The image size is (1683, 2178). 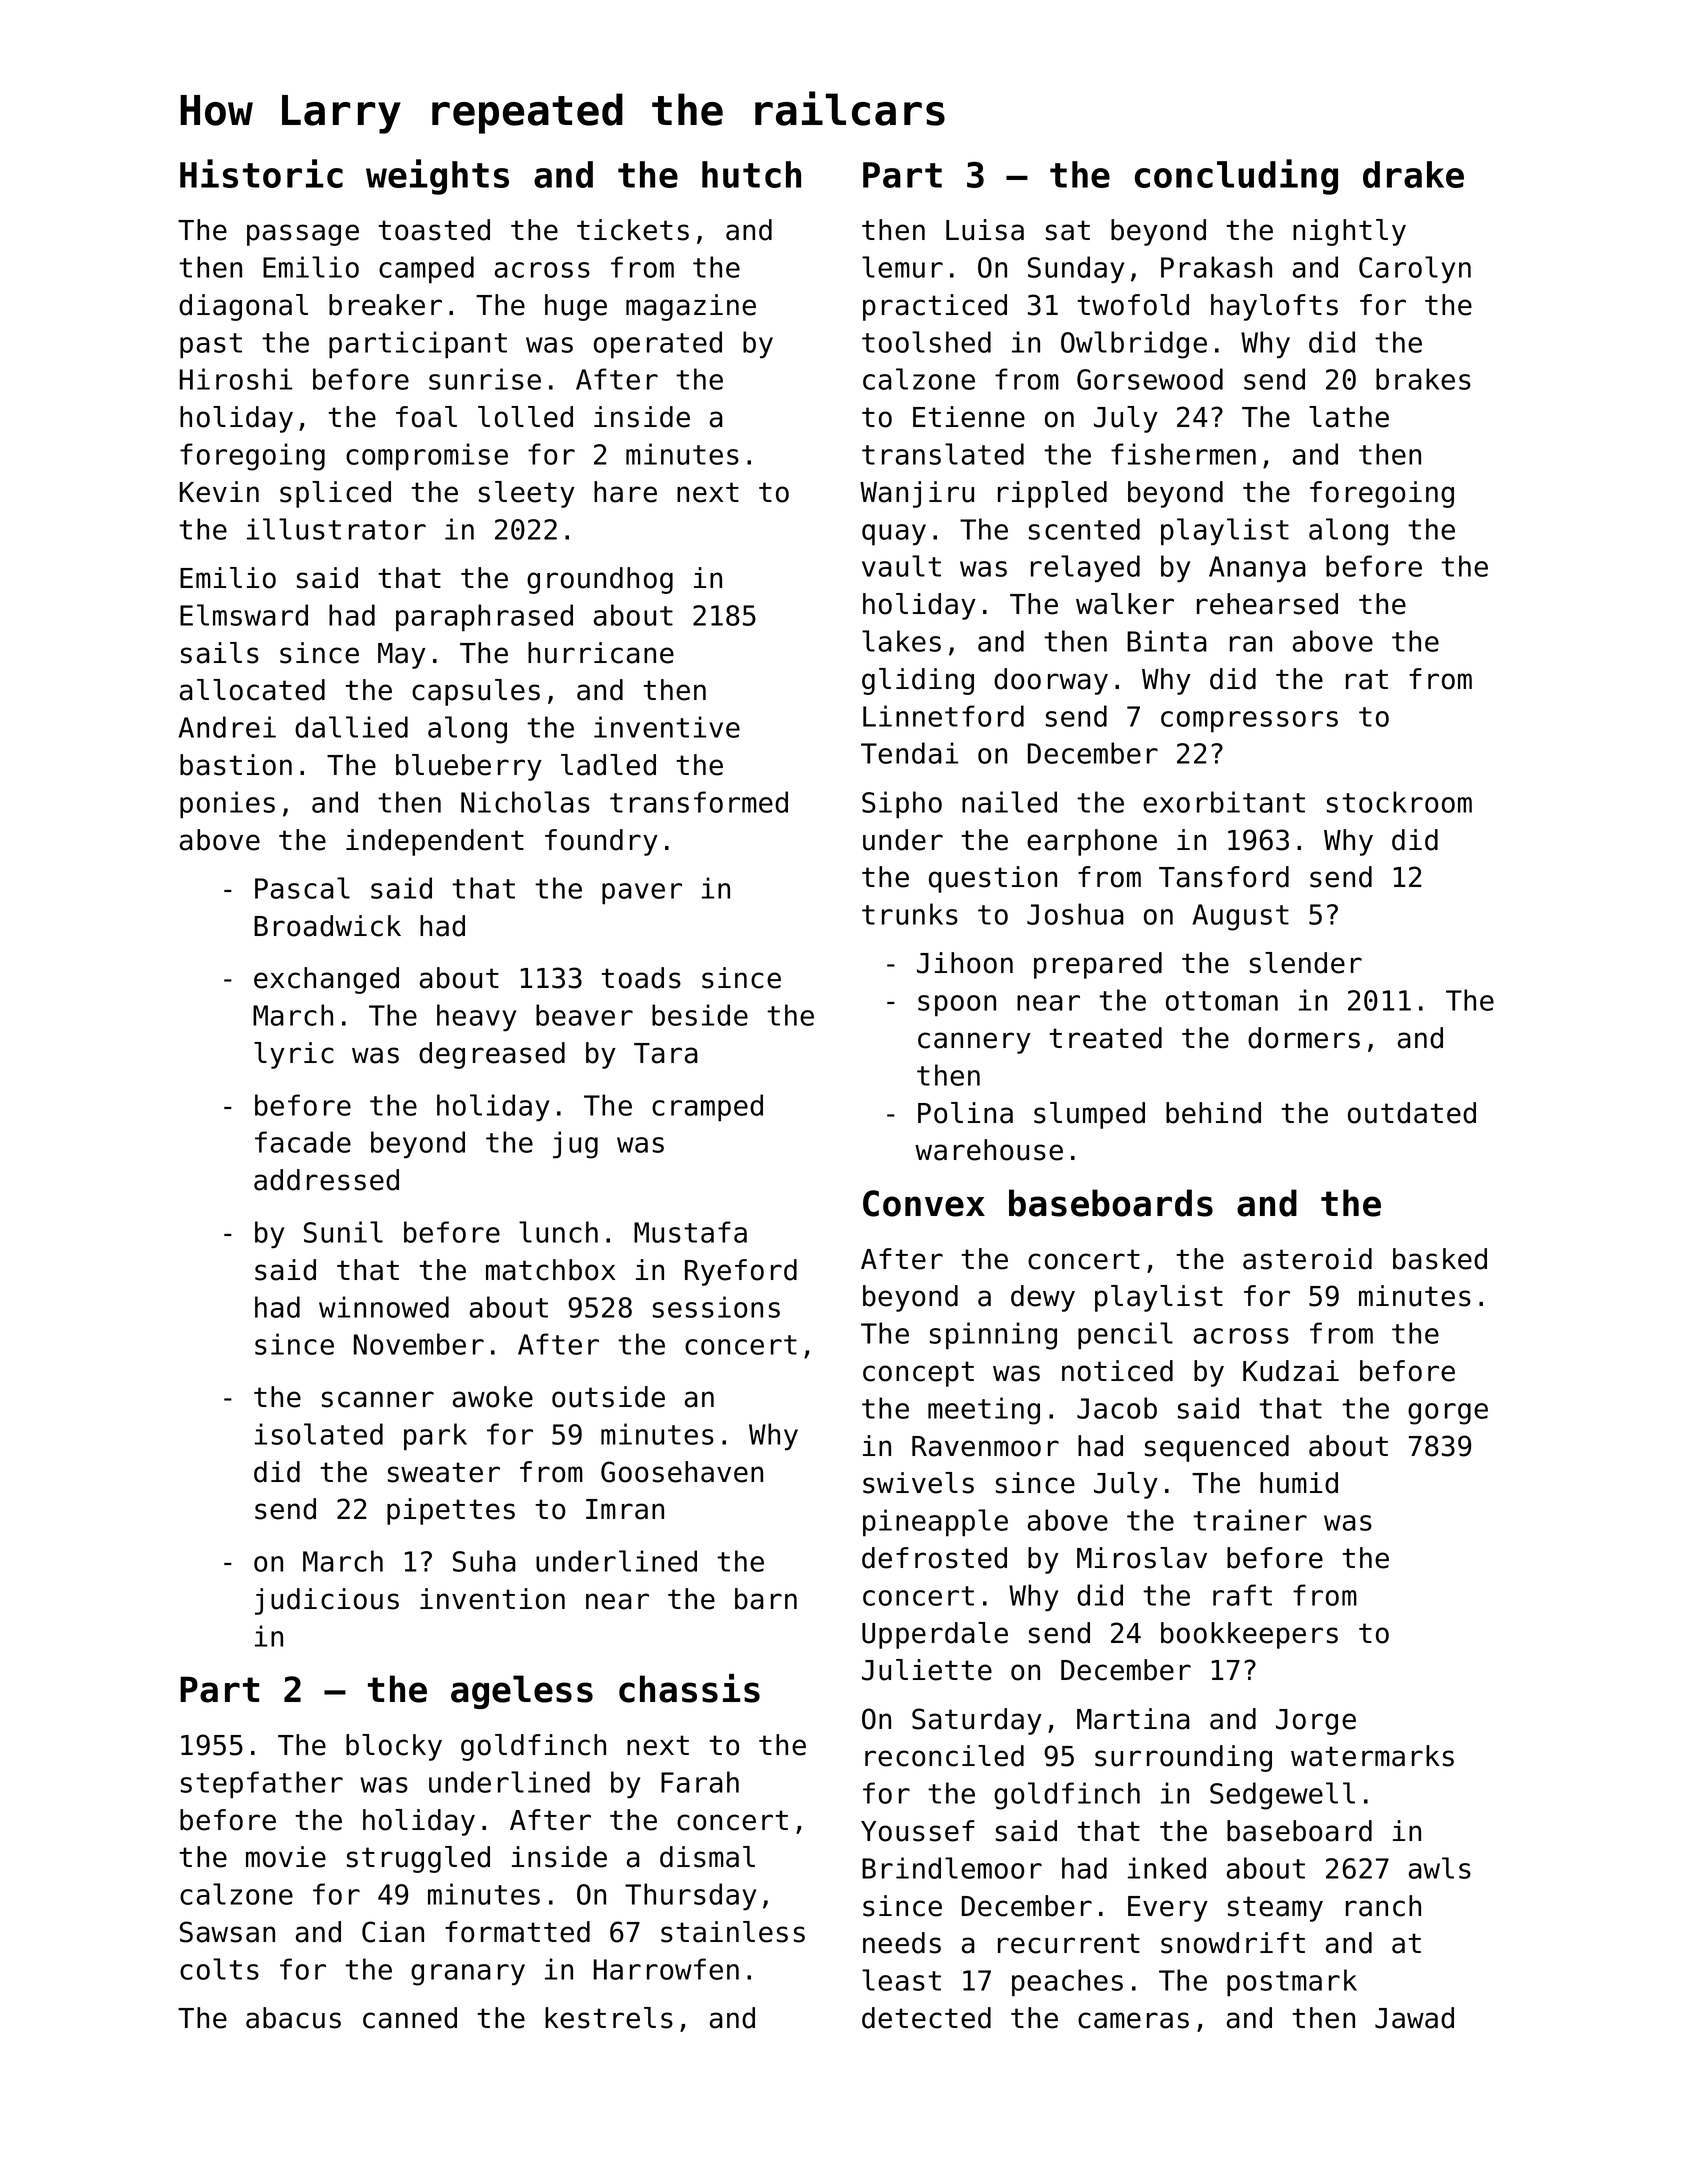 What do you see at coordinates (985, 1446) in the screenshot?
I see `Ravenmoor` at bounding box center [985, 1446].
